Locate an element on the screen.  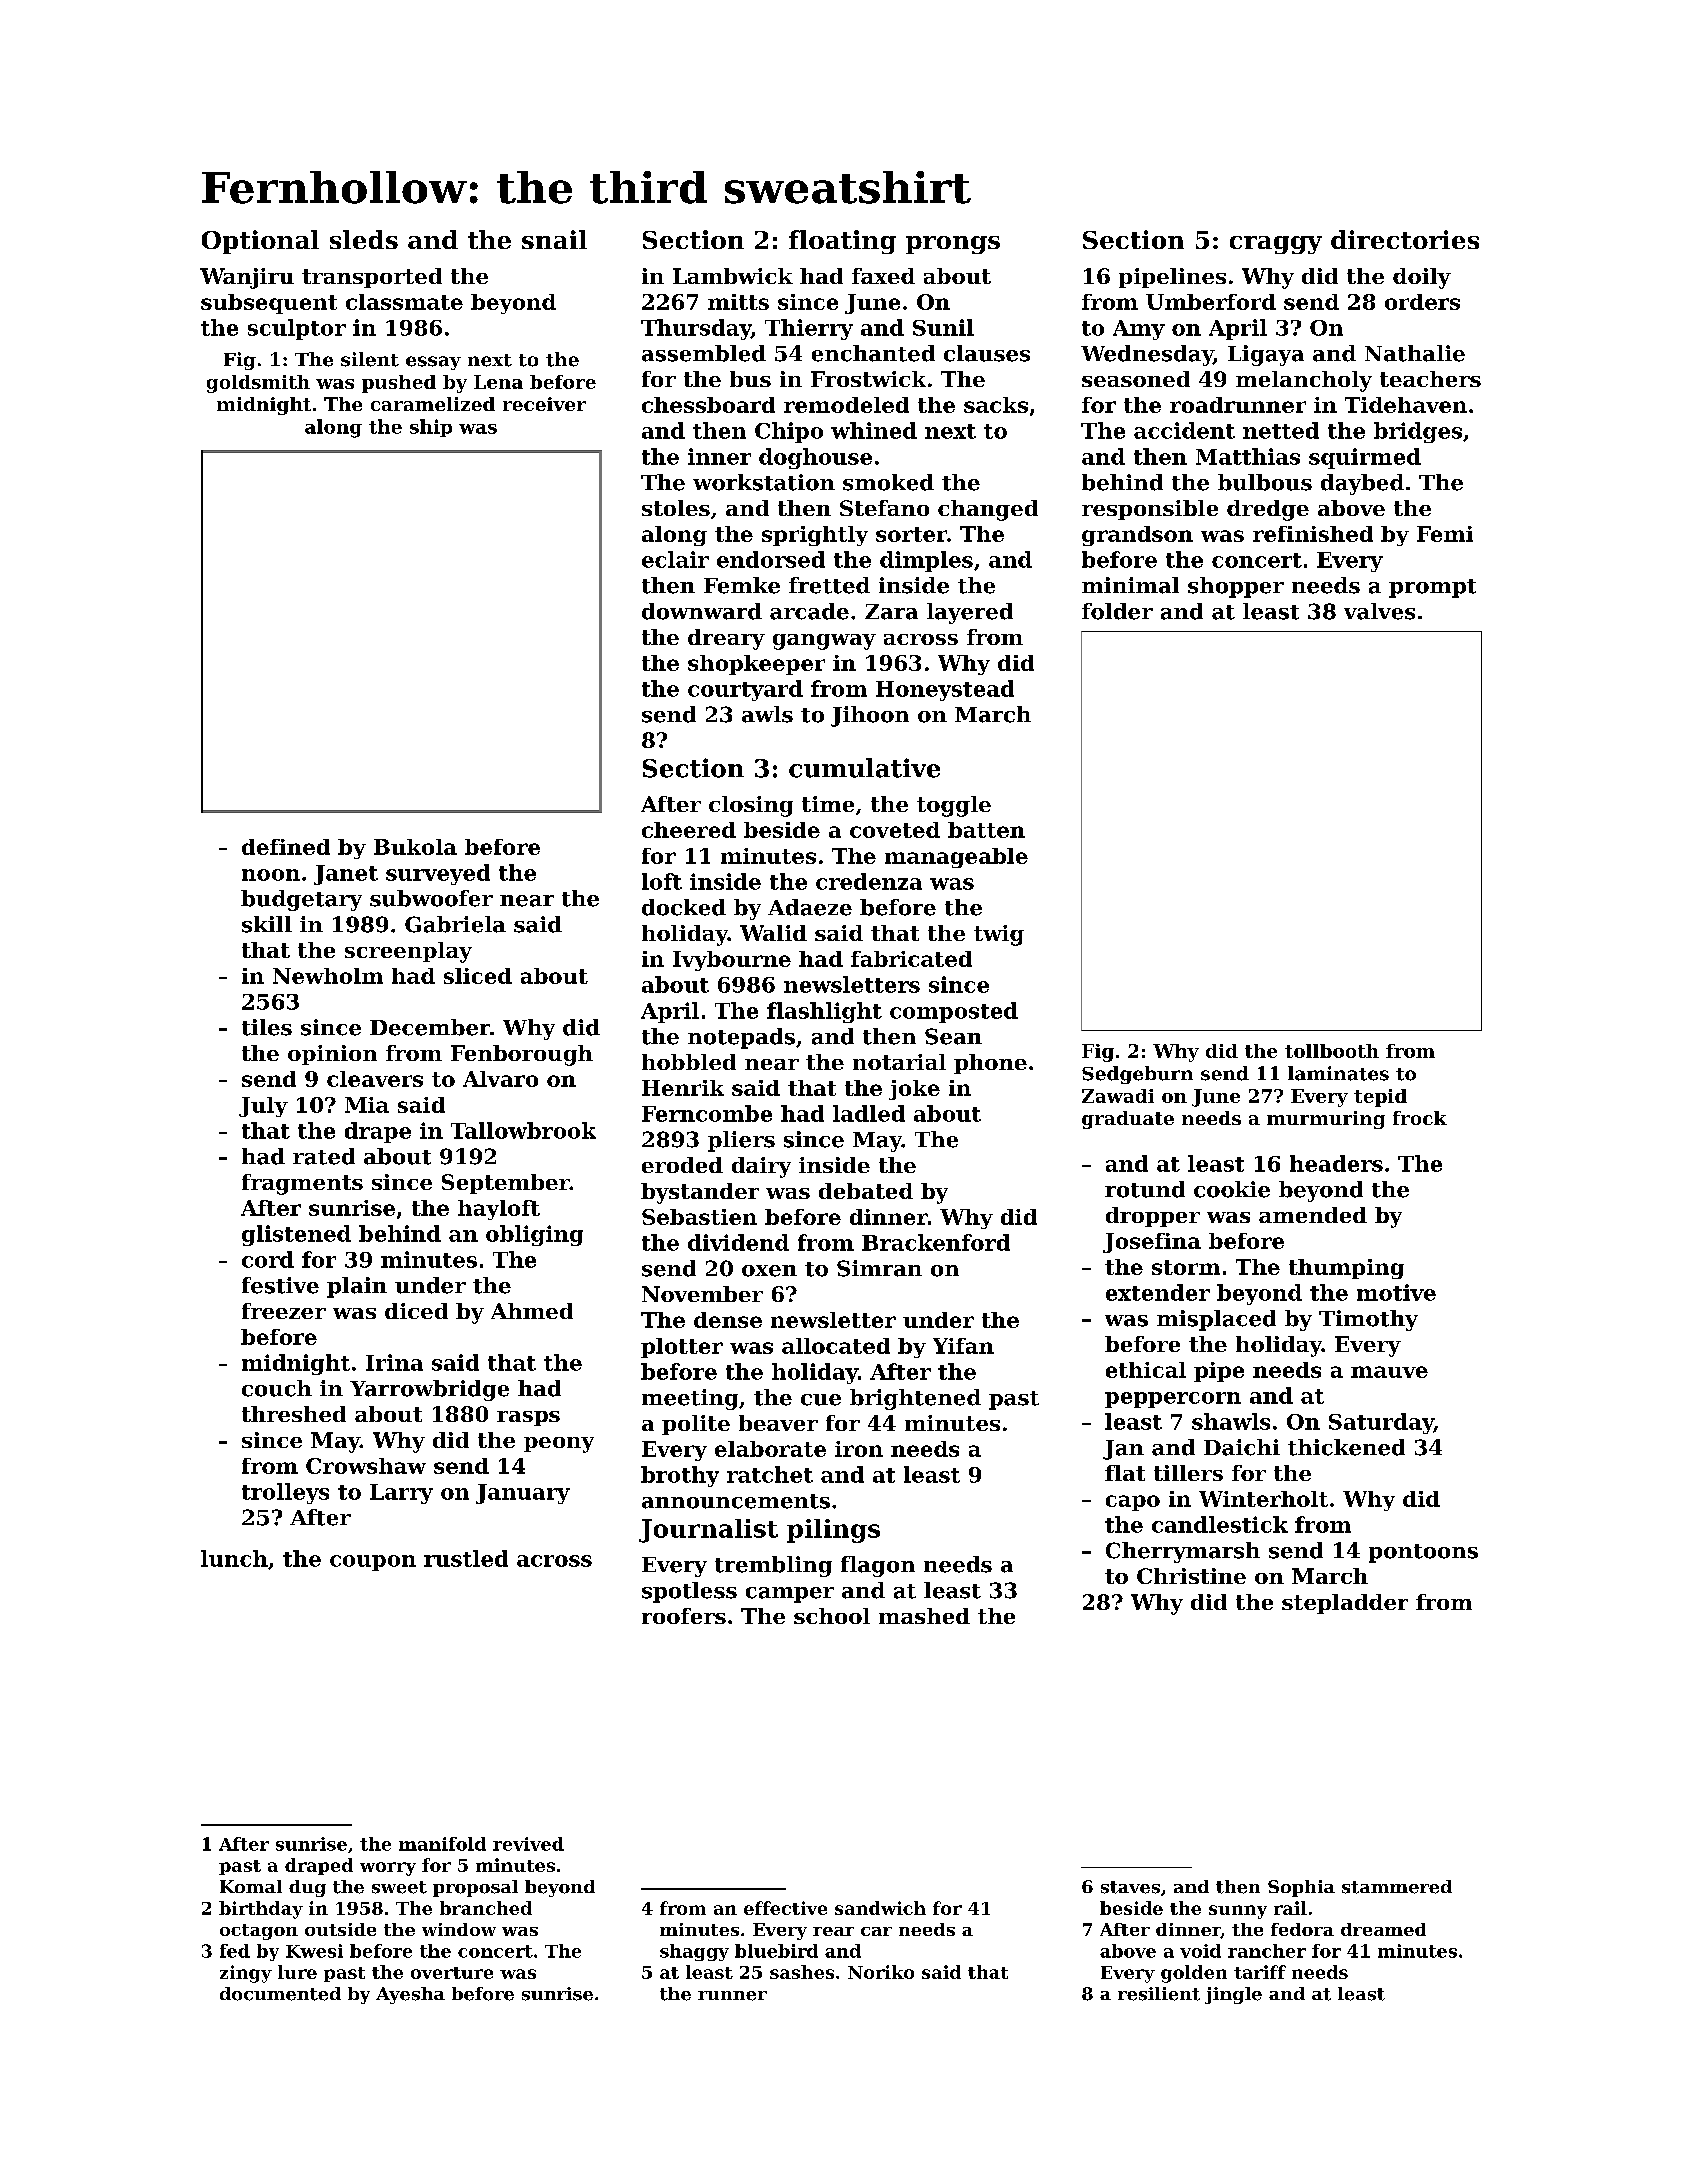
craggy is located at coordinates (1276, 245).
